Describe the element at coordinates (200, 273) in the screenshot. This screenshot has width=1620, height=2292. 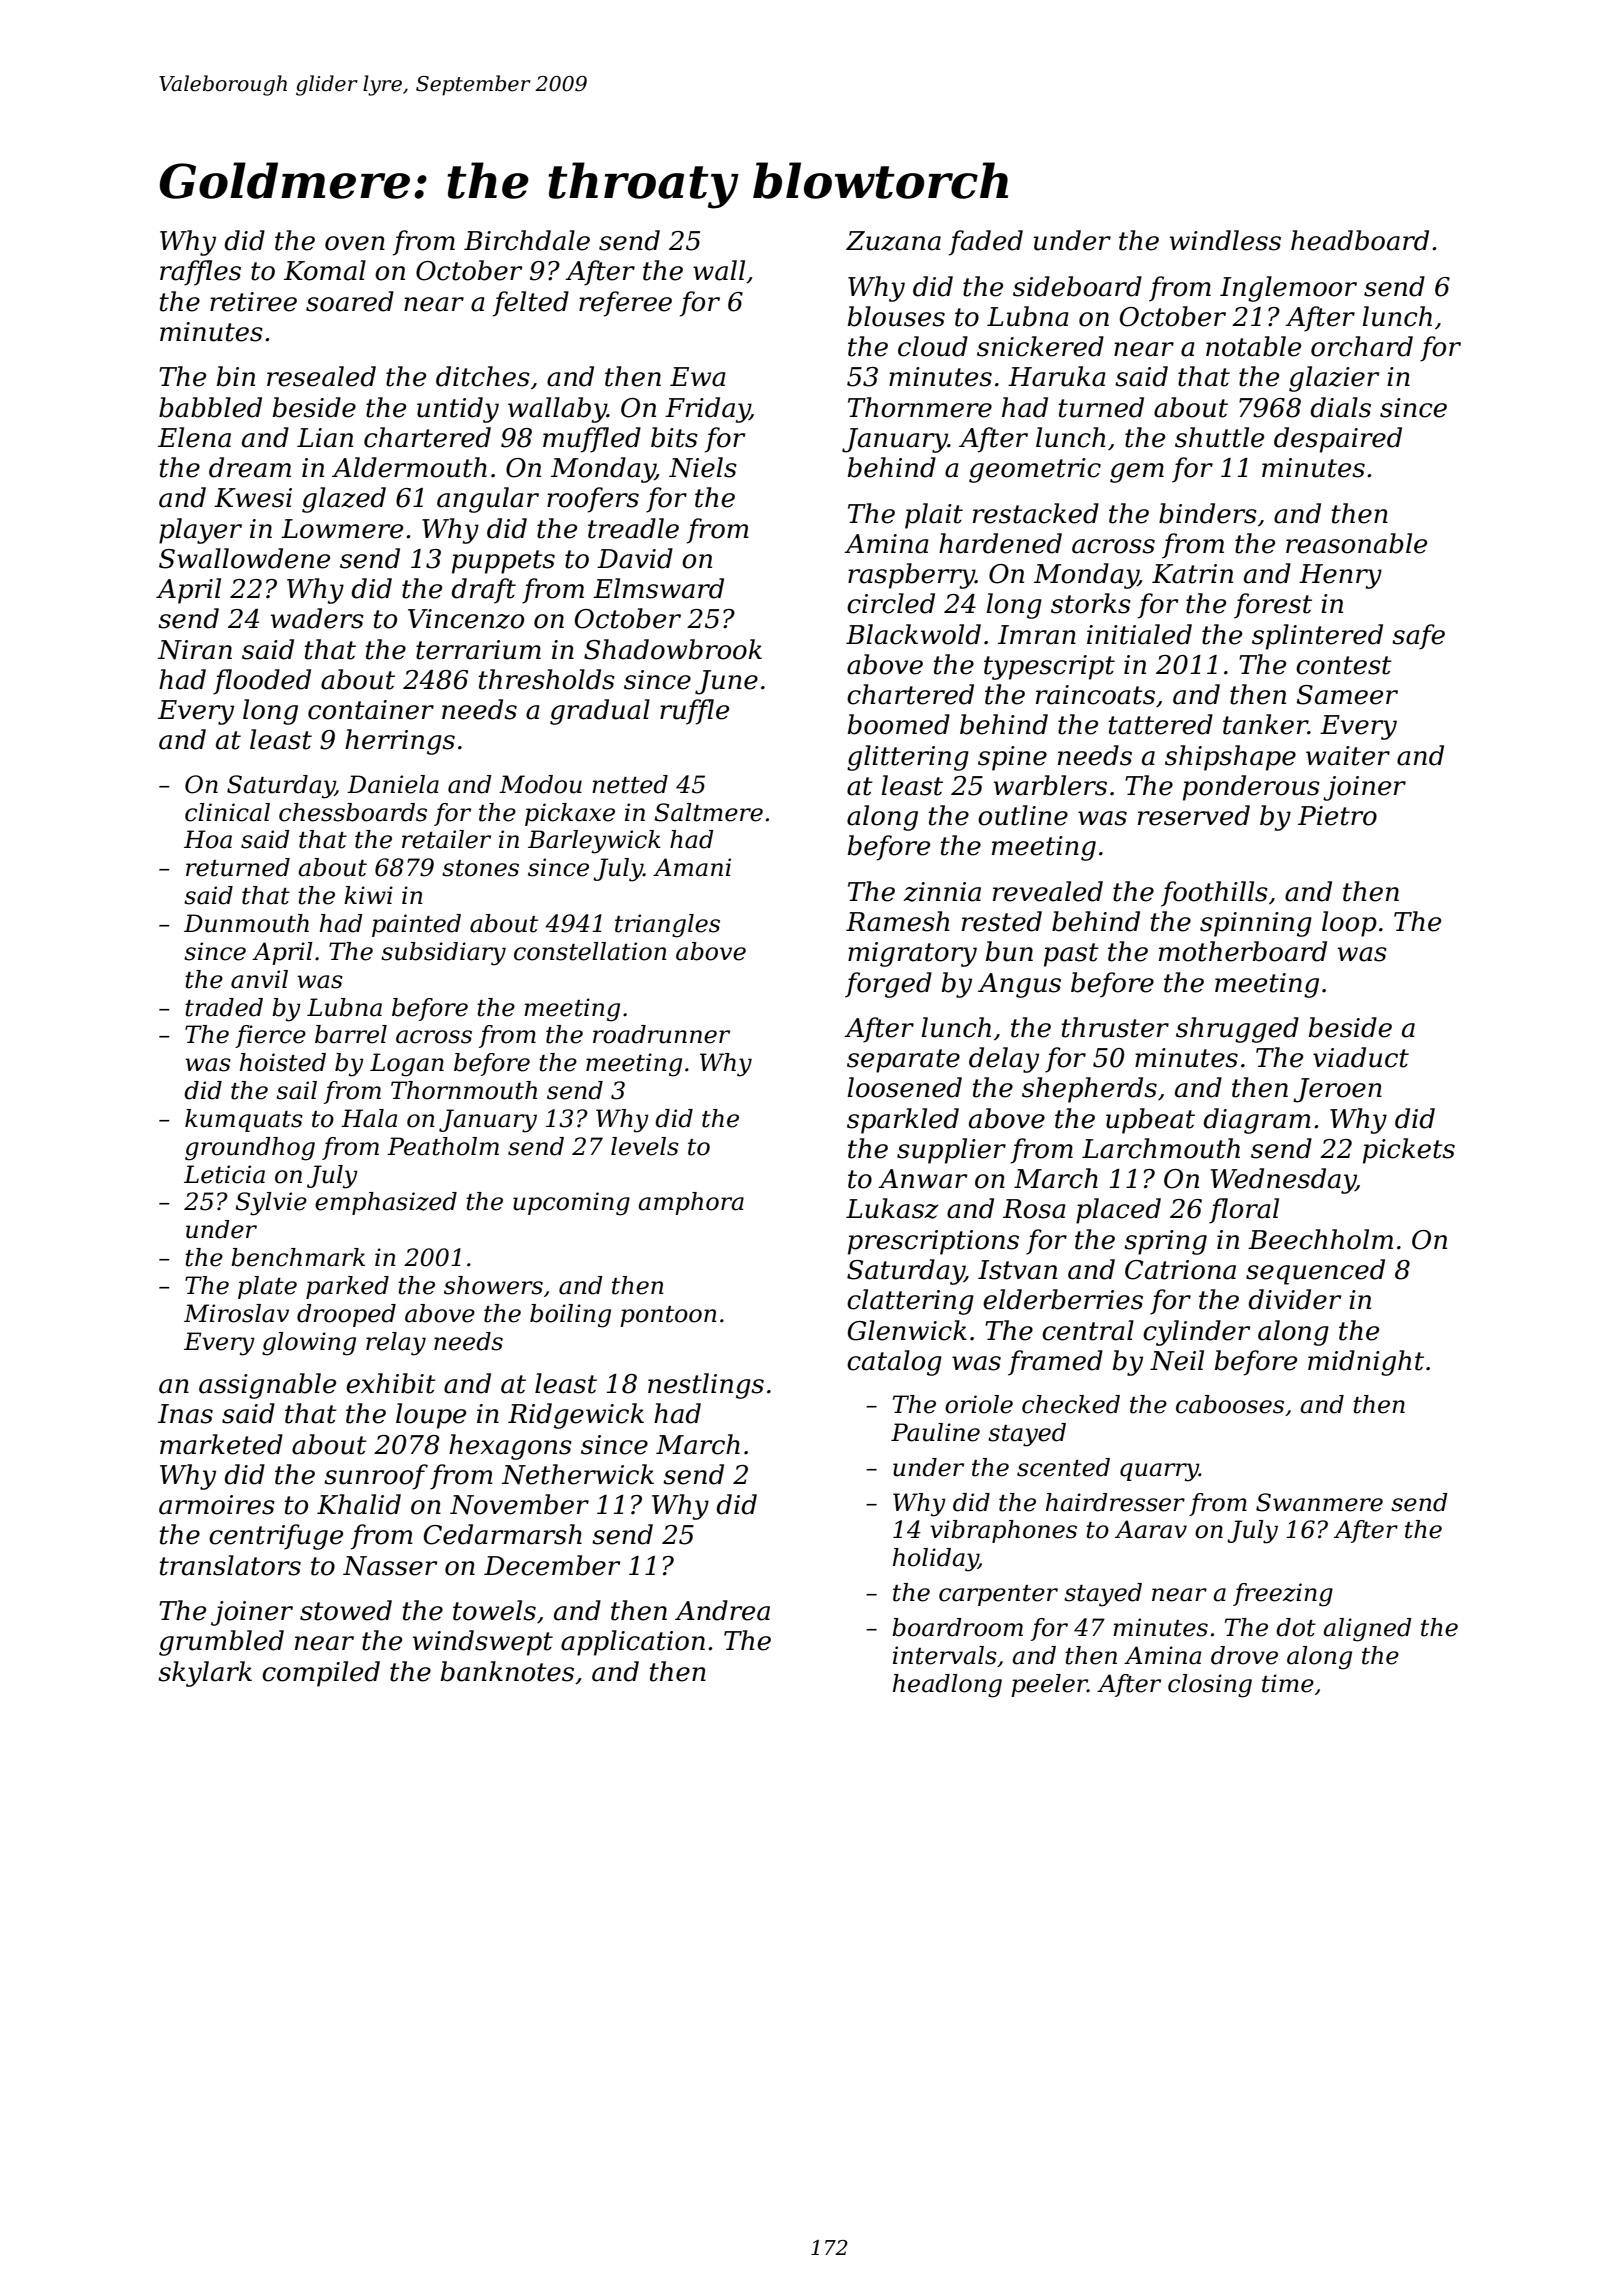
I see `raffles` at that location.
